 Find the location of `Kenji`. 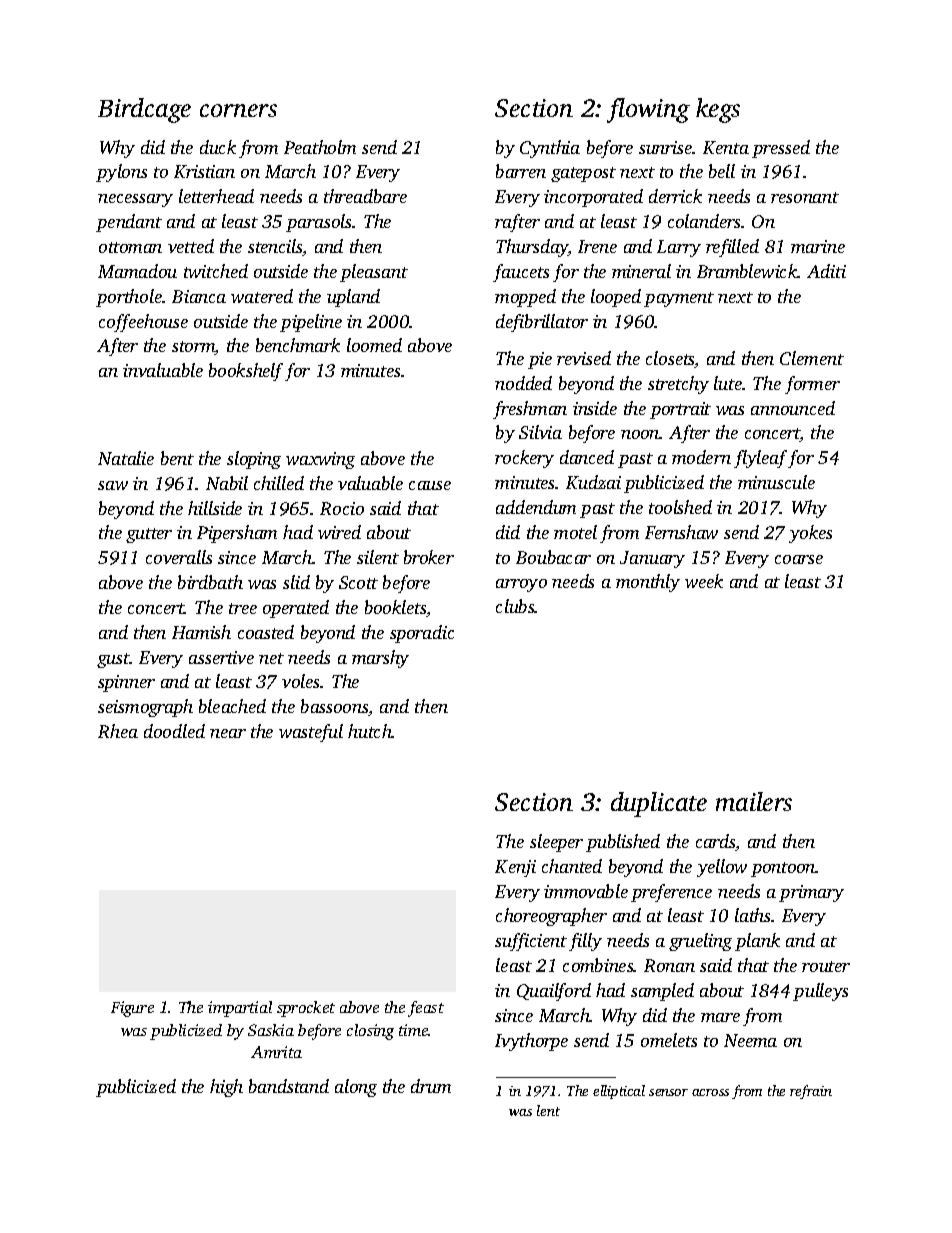

Kenji is located at coordinates (515, 868).
